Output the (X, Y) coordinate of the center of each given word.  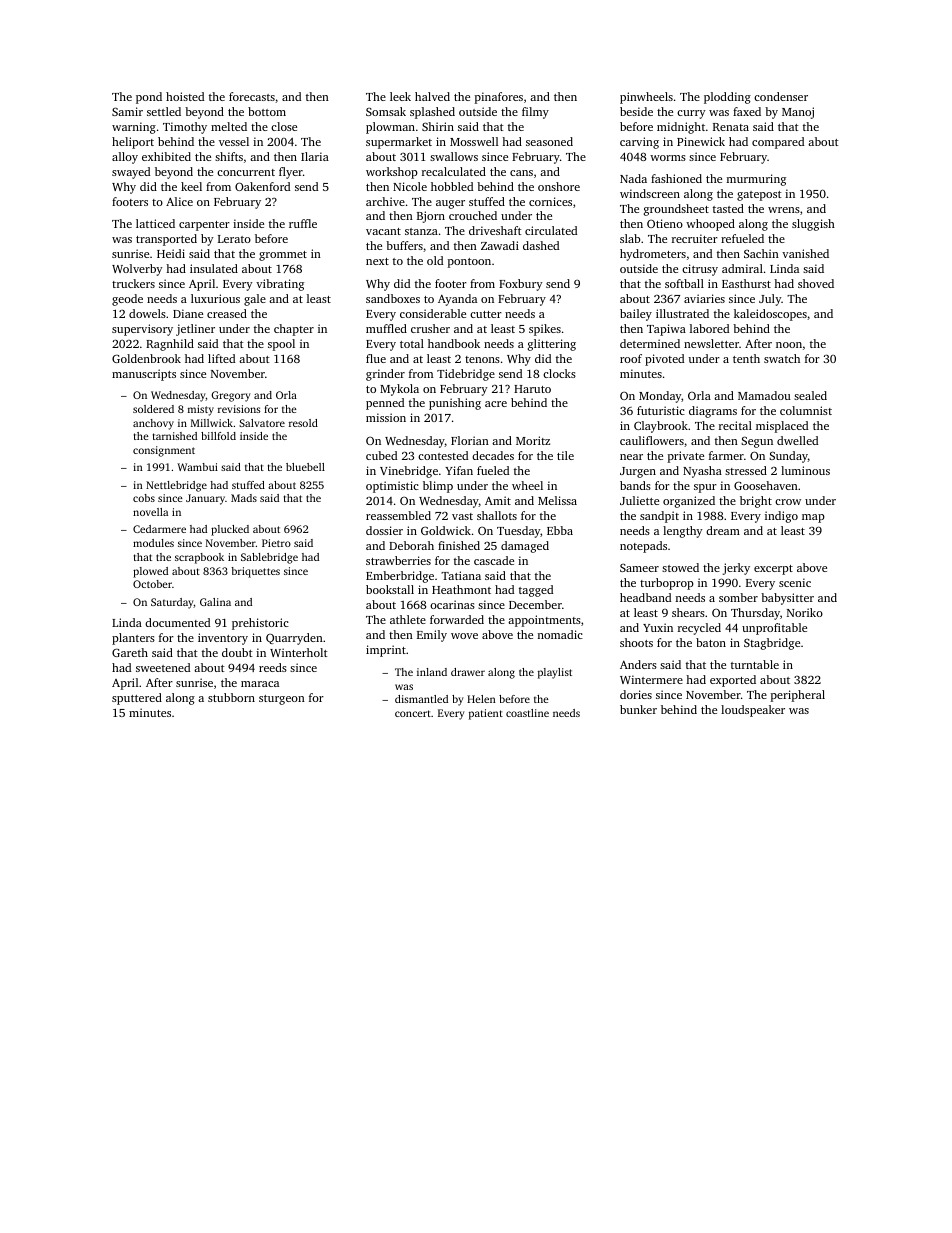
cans (521, 173)
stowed (680, 567)
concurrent (246, 172)
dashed (541, 245)
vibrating (280, 285)
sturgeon (282, 700)
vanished (805, 253)
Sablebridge (269, 558)
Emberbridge (400, 577)
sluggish (813, 225)
